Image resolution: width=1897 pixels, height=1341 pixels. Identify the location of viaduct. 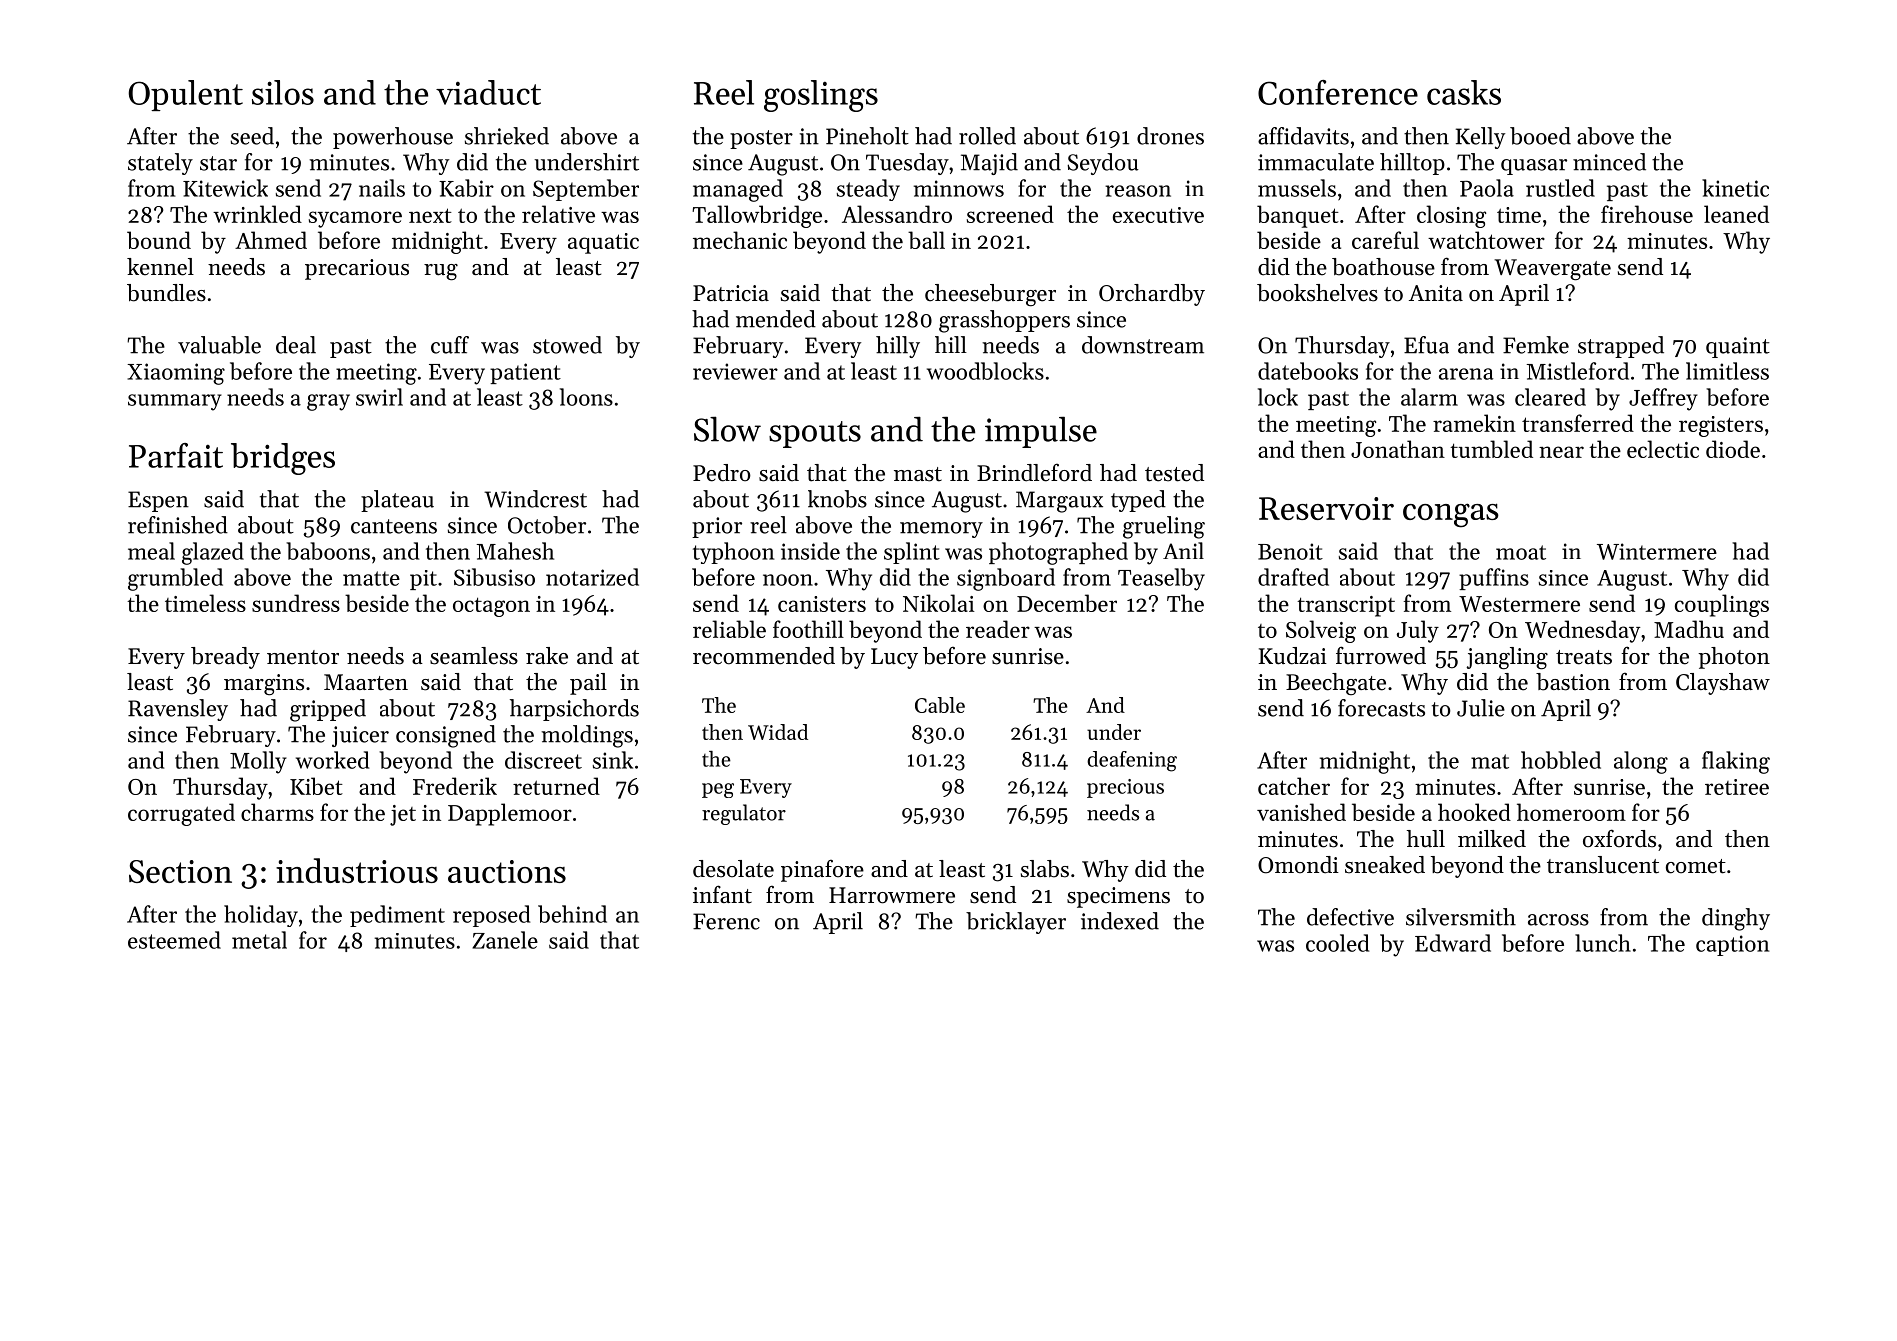
(488, 92).
